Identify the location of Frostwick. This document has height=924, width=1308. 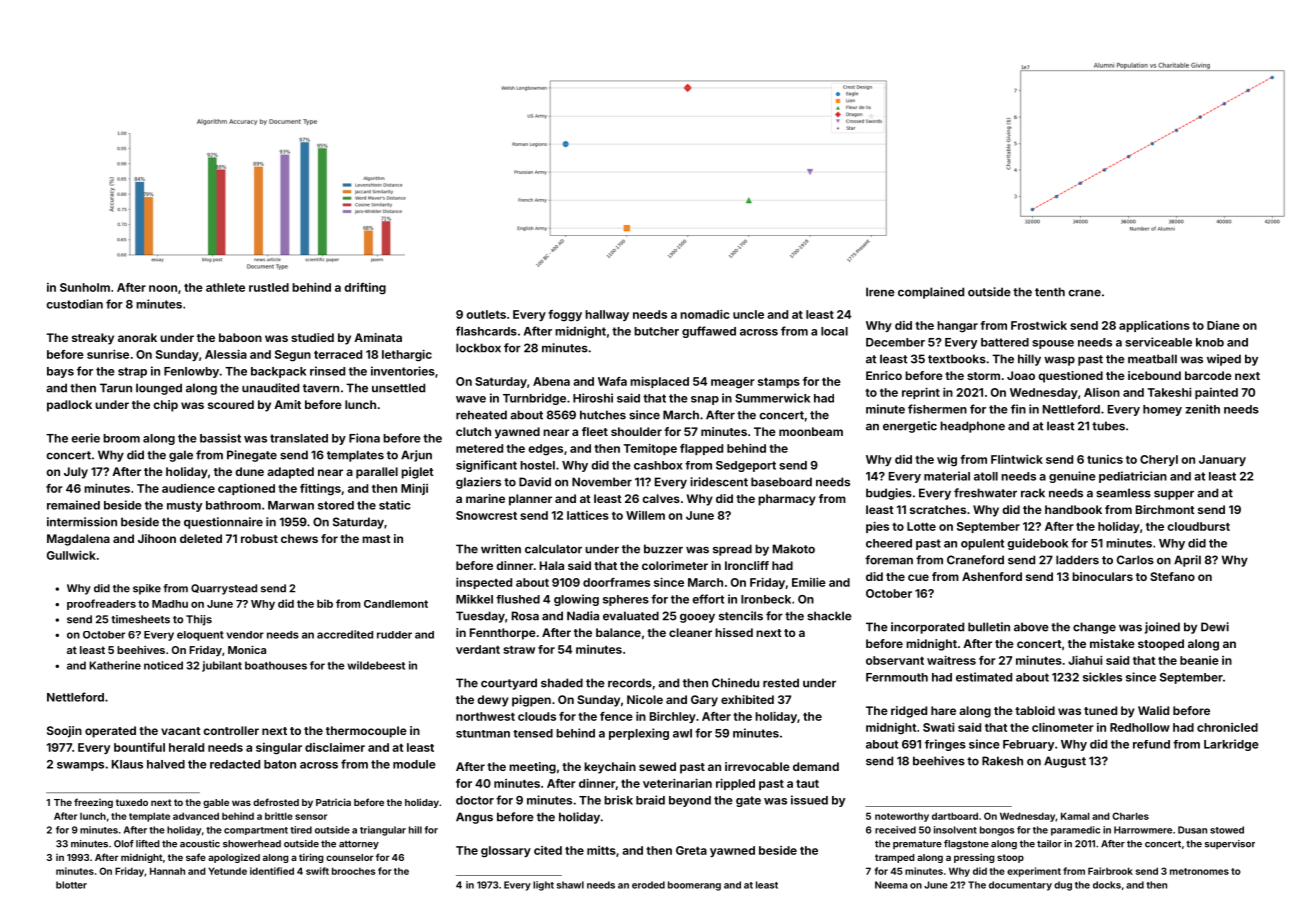
(1039, 325).
